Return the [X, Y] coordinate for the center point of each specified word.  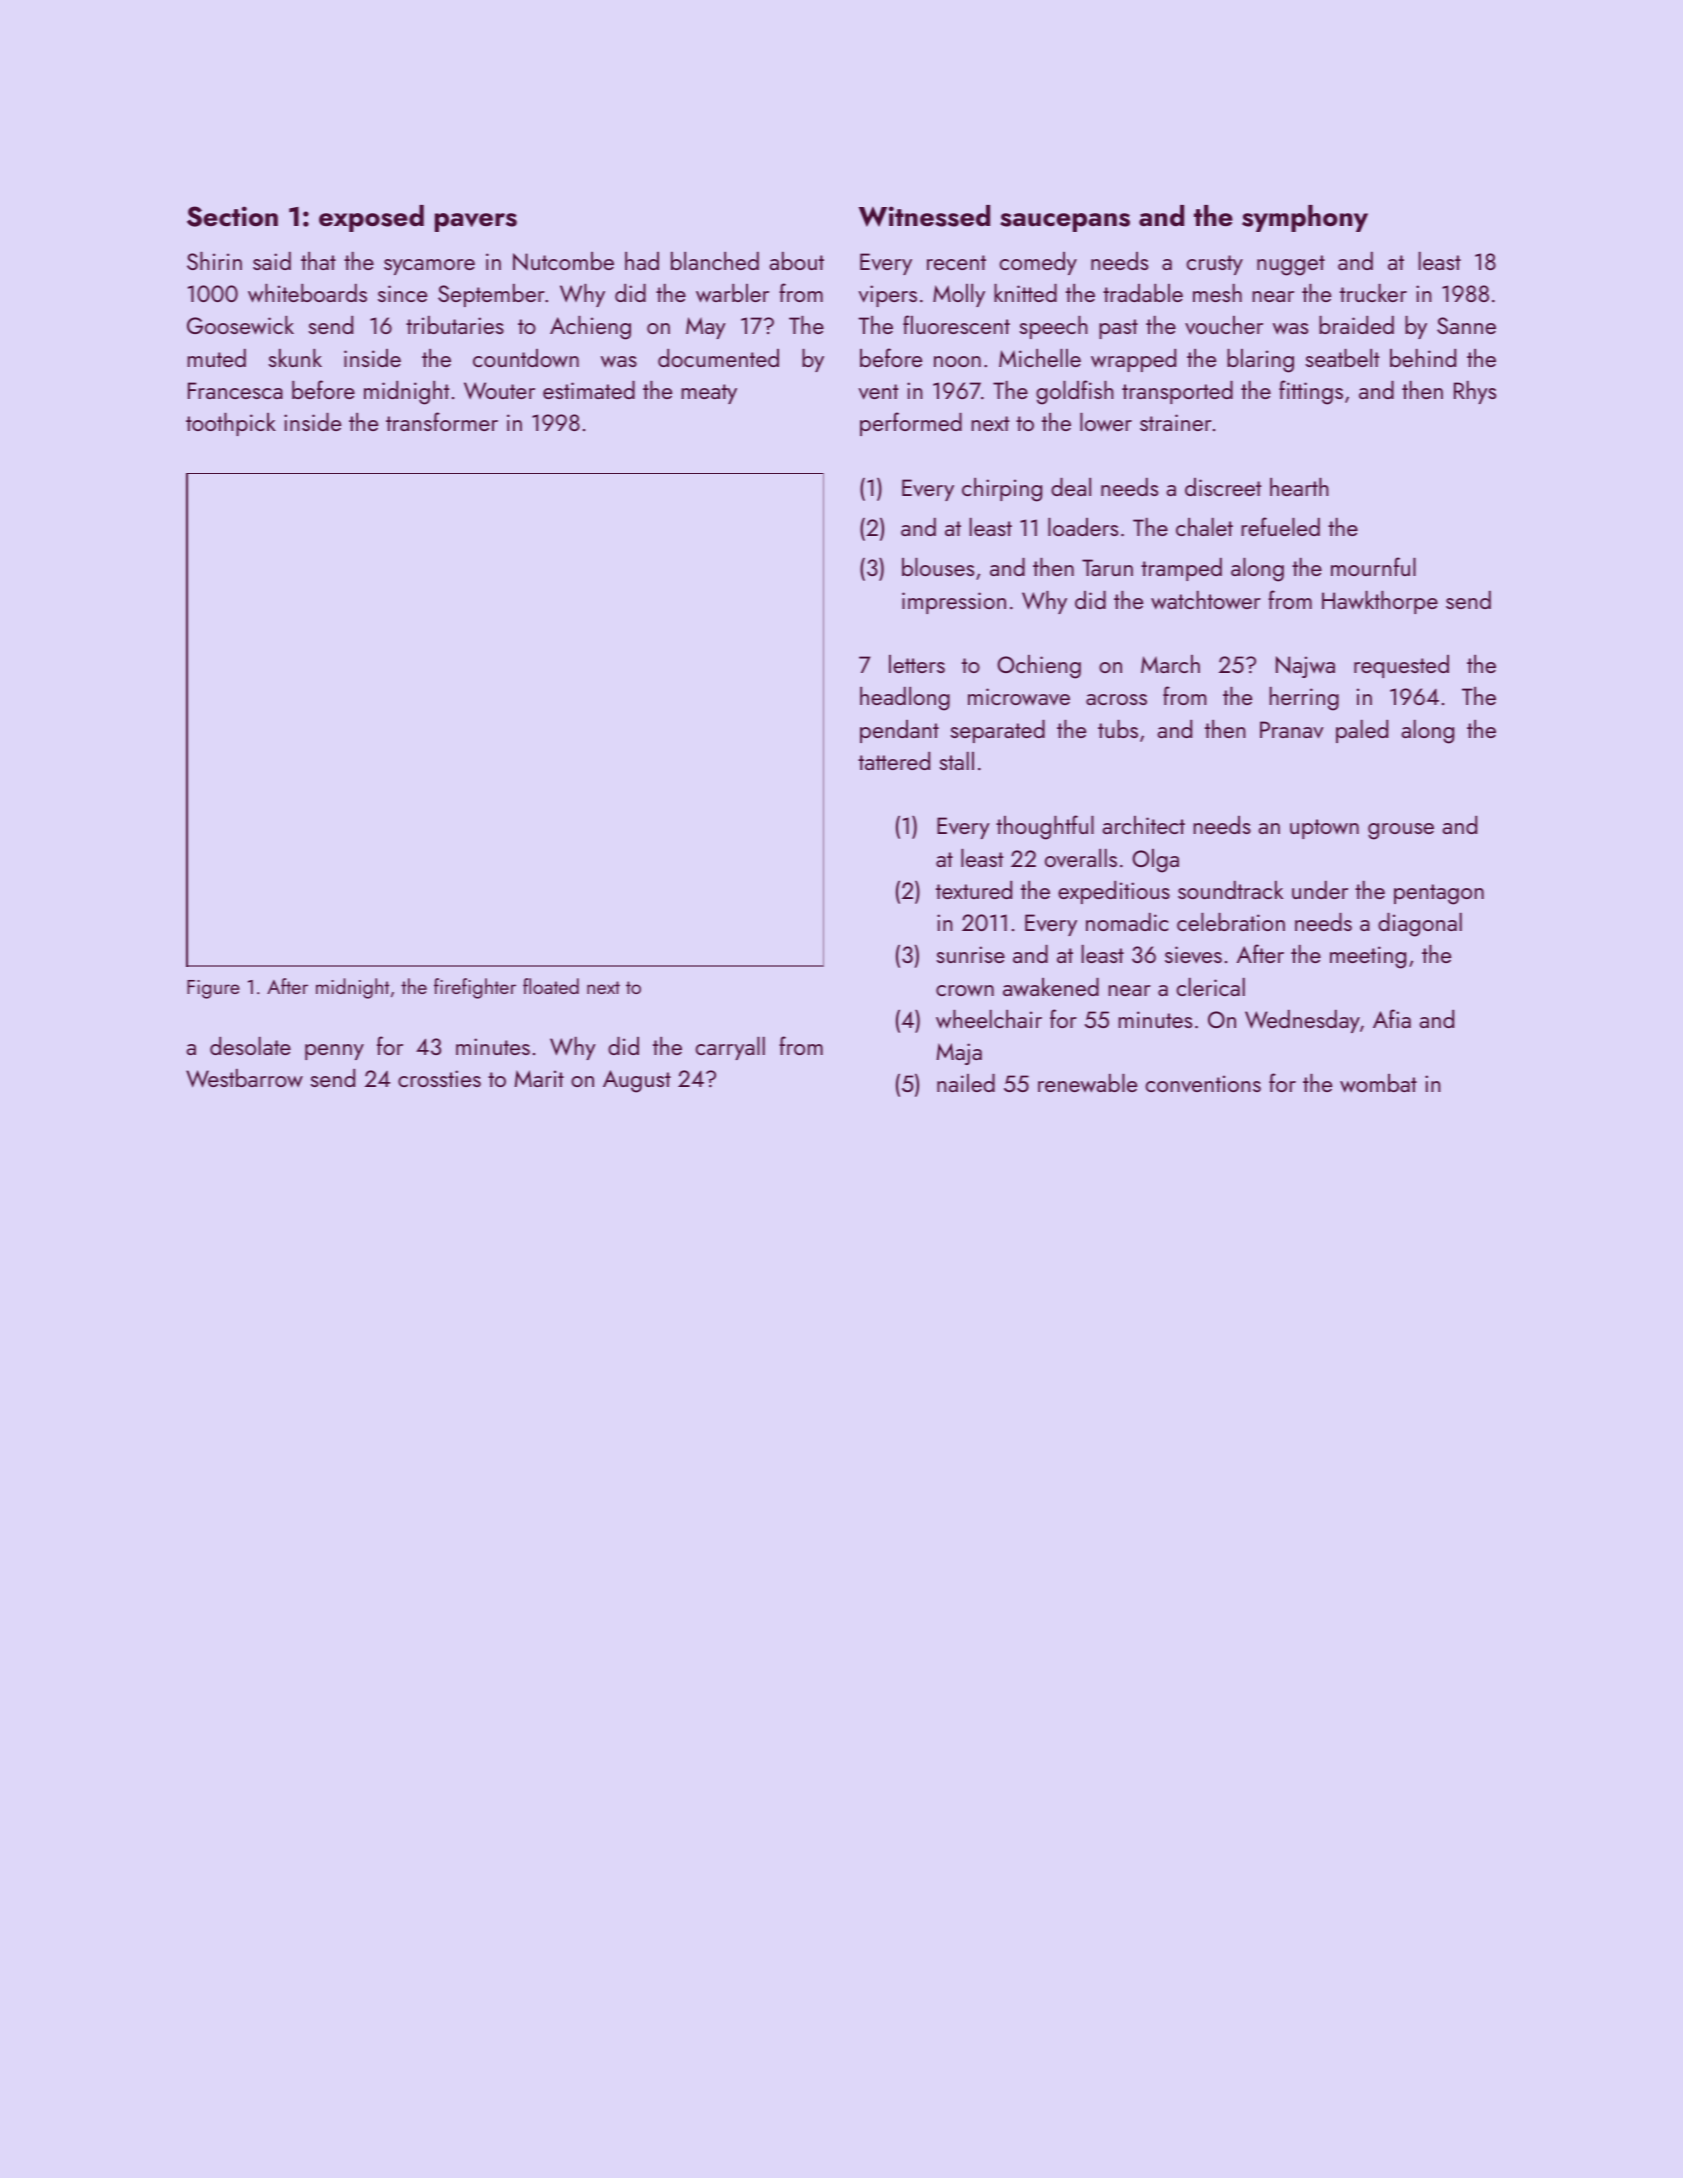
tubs [1118, 729]
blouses [938, 567]
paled [1362, 731]
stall [957, 761]
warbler [732, 293]
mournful [1373, 566]
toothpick [231, 424]
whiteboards [307, 293]
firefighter [475, 988]
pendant [899, 731]
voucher [1224, 325]
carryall [730, 1048]
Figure [213, 989]
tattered [894, 761]
